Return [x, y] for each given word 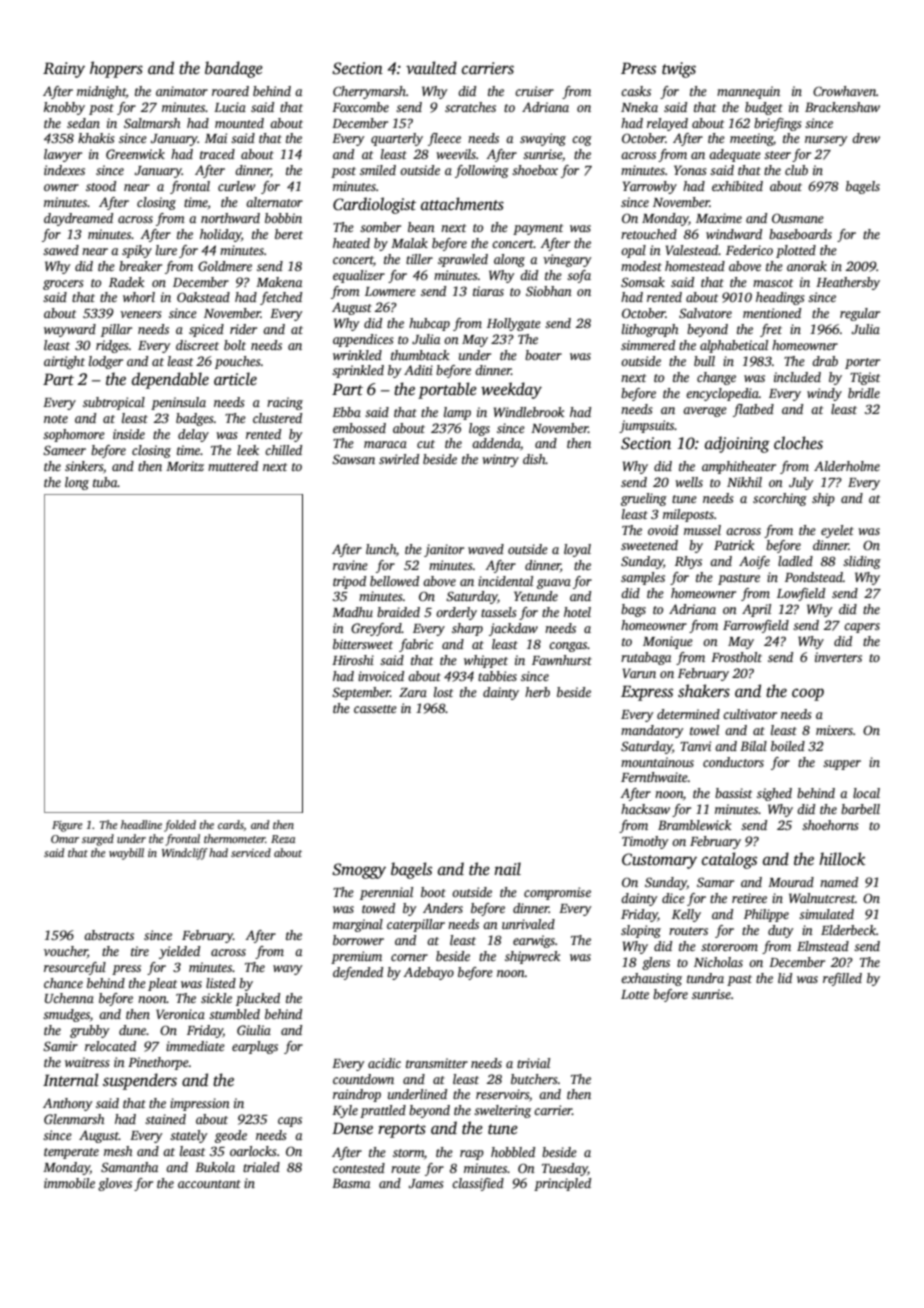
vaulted [431, 68]
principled [562, 1184]
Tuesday [565, 1169]
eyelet [837, 531]
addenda [496, 444]
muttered [233, 466]
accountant [209, 1184]
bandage [234, 69]
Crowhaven [844, 91]
